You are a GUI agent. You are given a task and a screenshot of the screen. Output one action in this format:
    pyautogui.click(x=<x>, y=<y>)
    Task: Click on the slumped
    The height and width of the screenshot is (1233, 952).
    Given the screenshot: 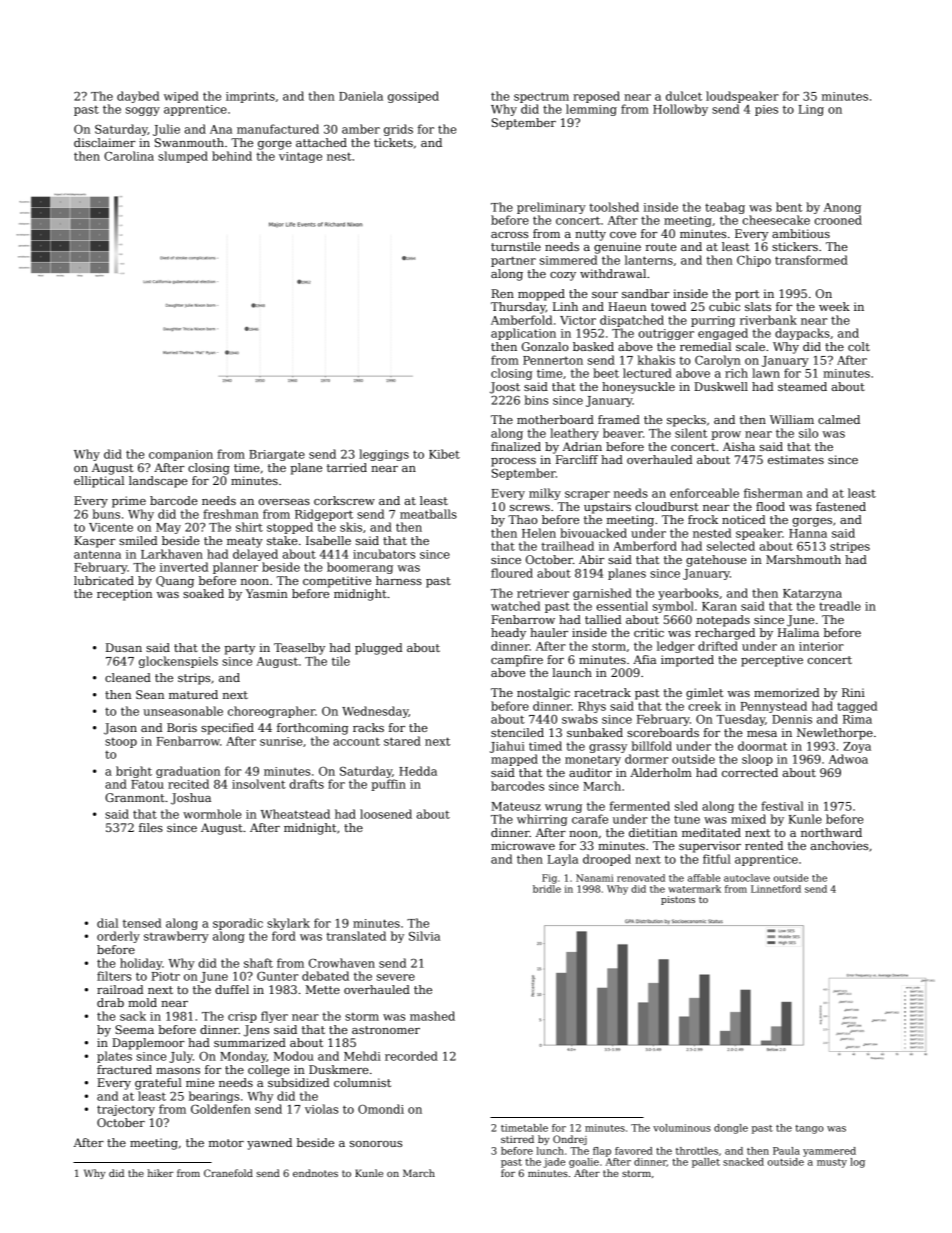 What is the action you would take?
    pyautogui.click(x=183, y=157)
